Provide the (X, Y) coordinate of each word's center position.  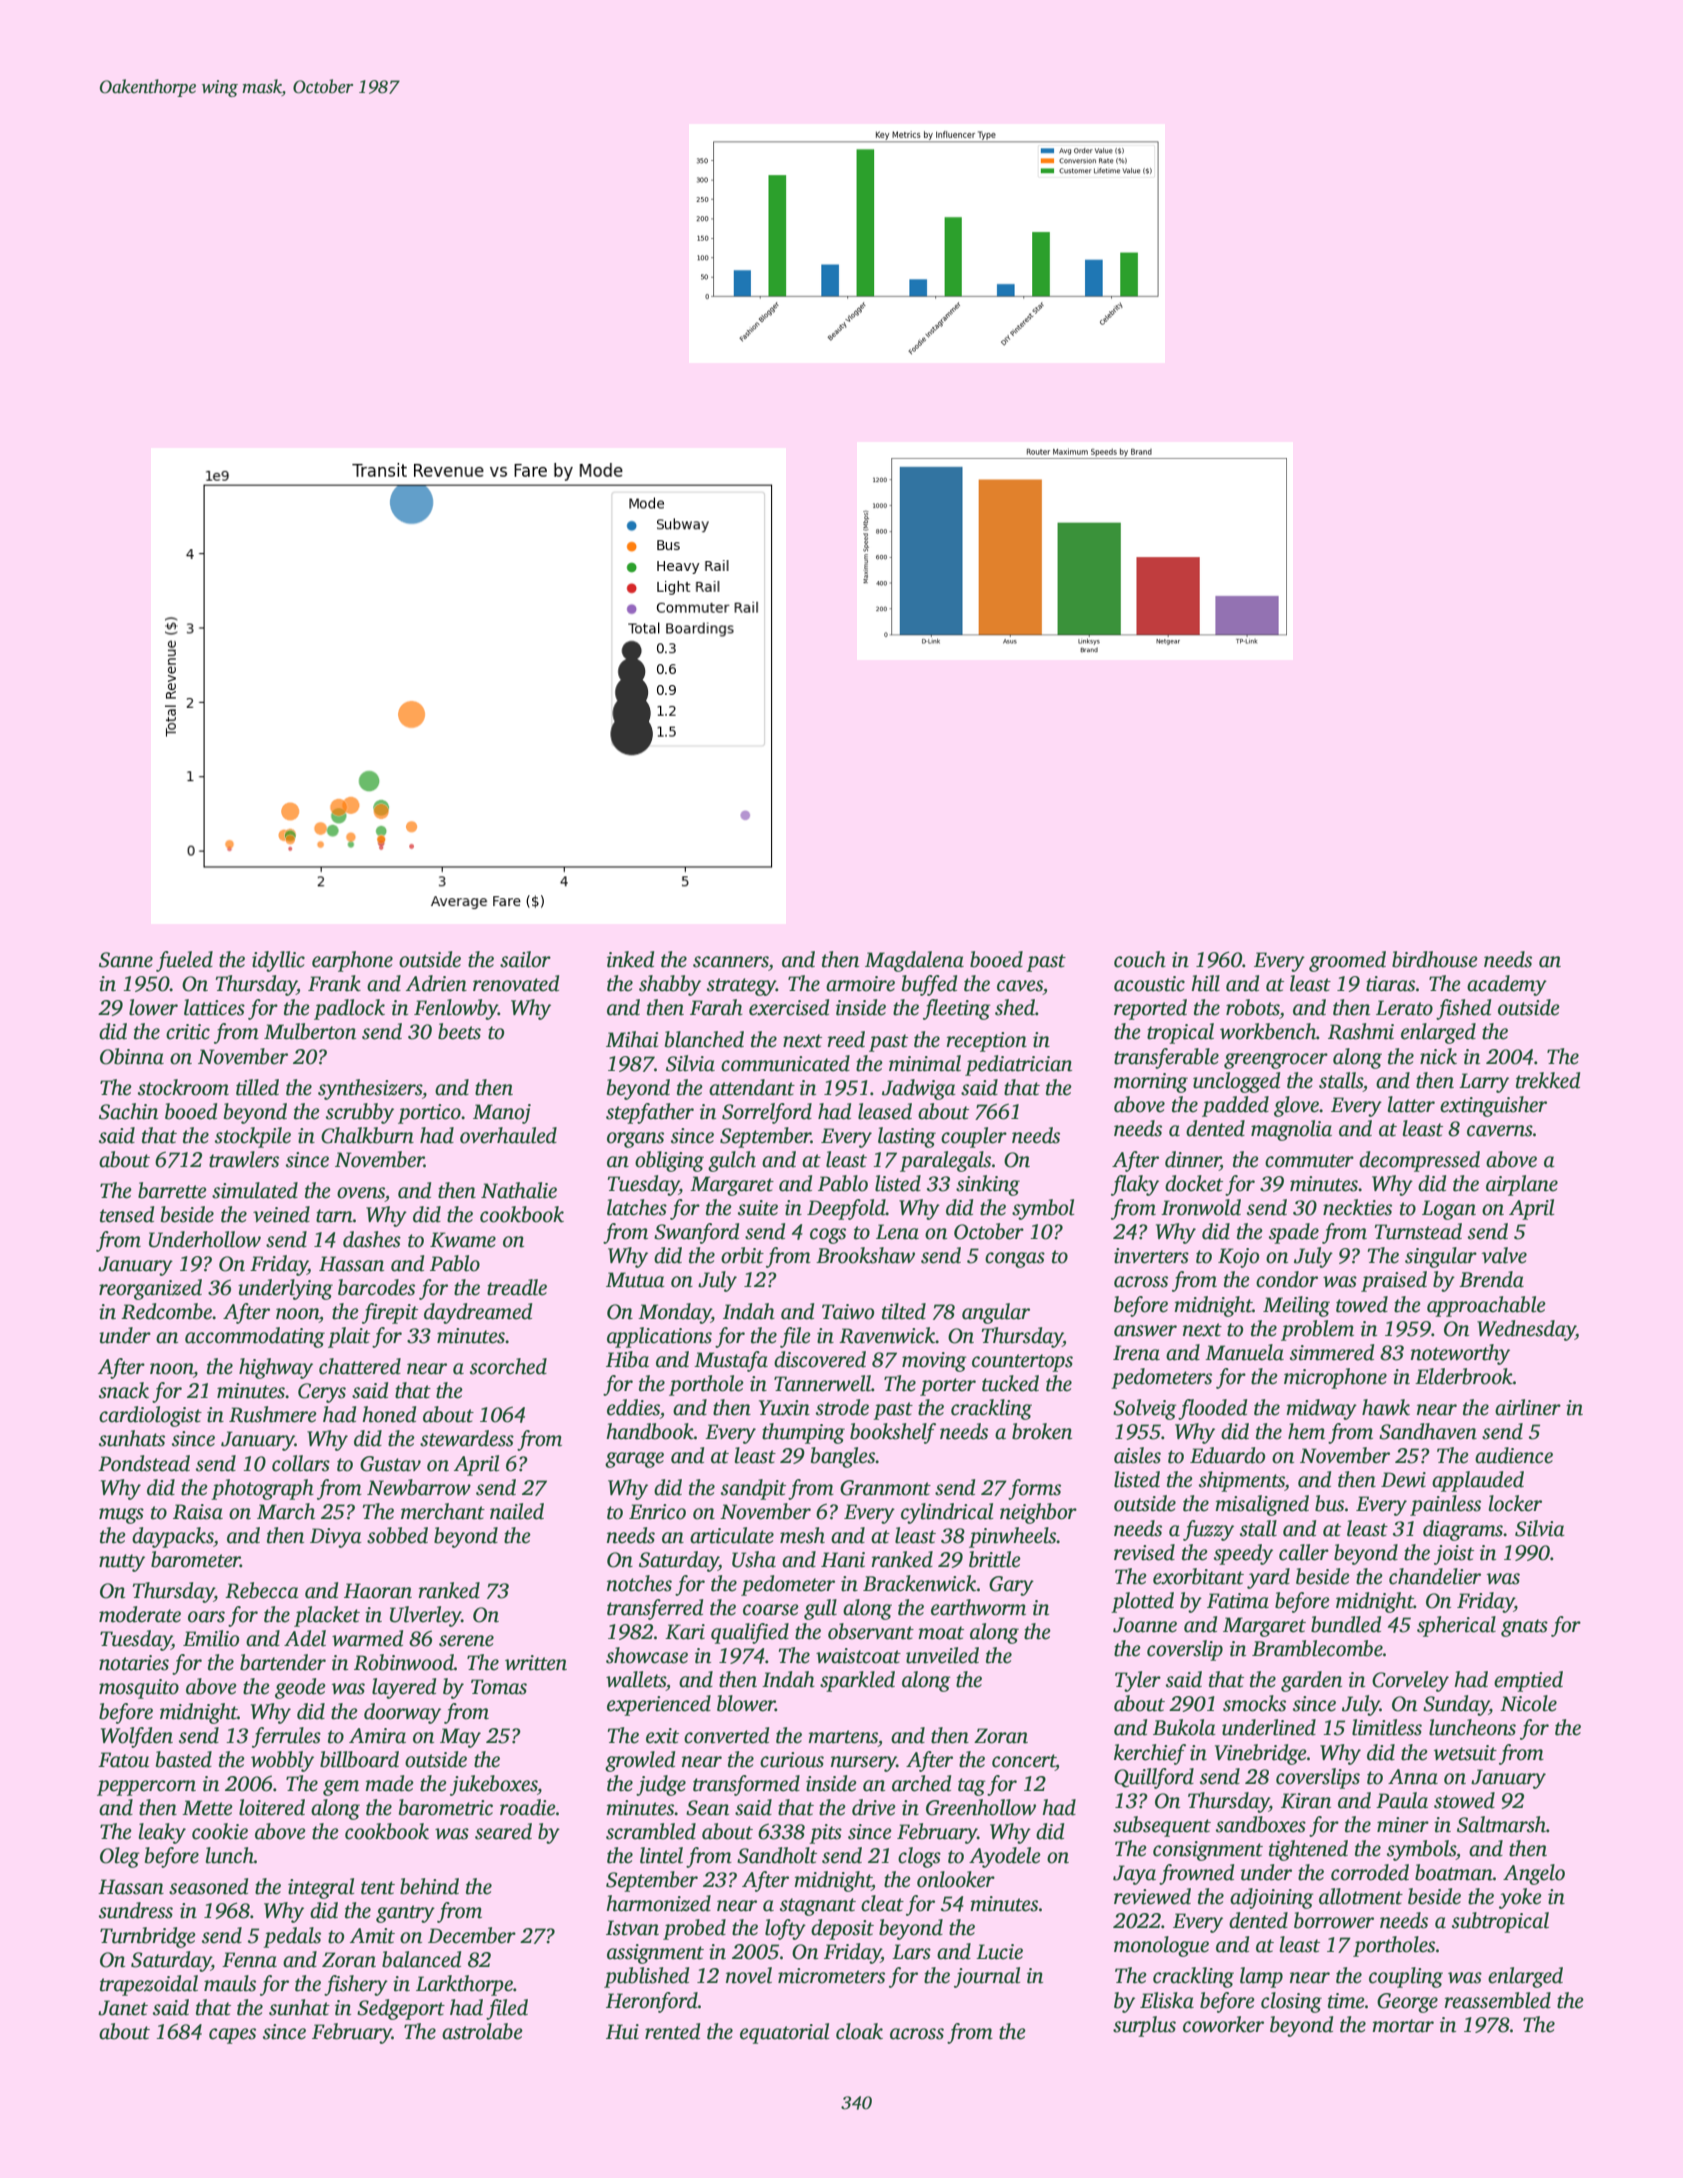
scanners (731, 962)
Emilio (211, 1638)
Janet (123, 2008)
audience (1514, 1455)
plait (349, 1337)
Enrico (657, 1512)
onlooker (956, 1879)
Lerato (1404, 1008)
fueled (184, 961)
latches (637, 1207)
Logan (1449, 1210)
